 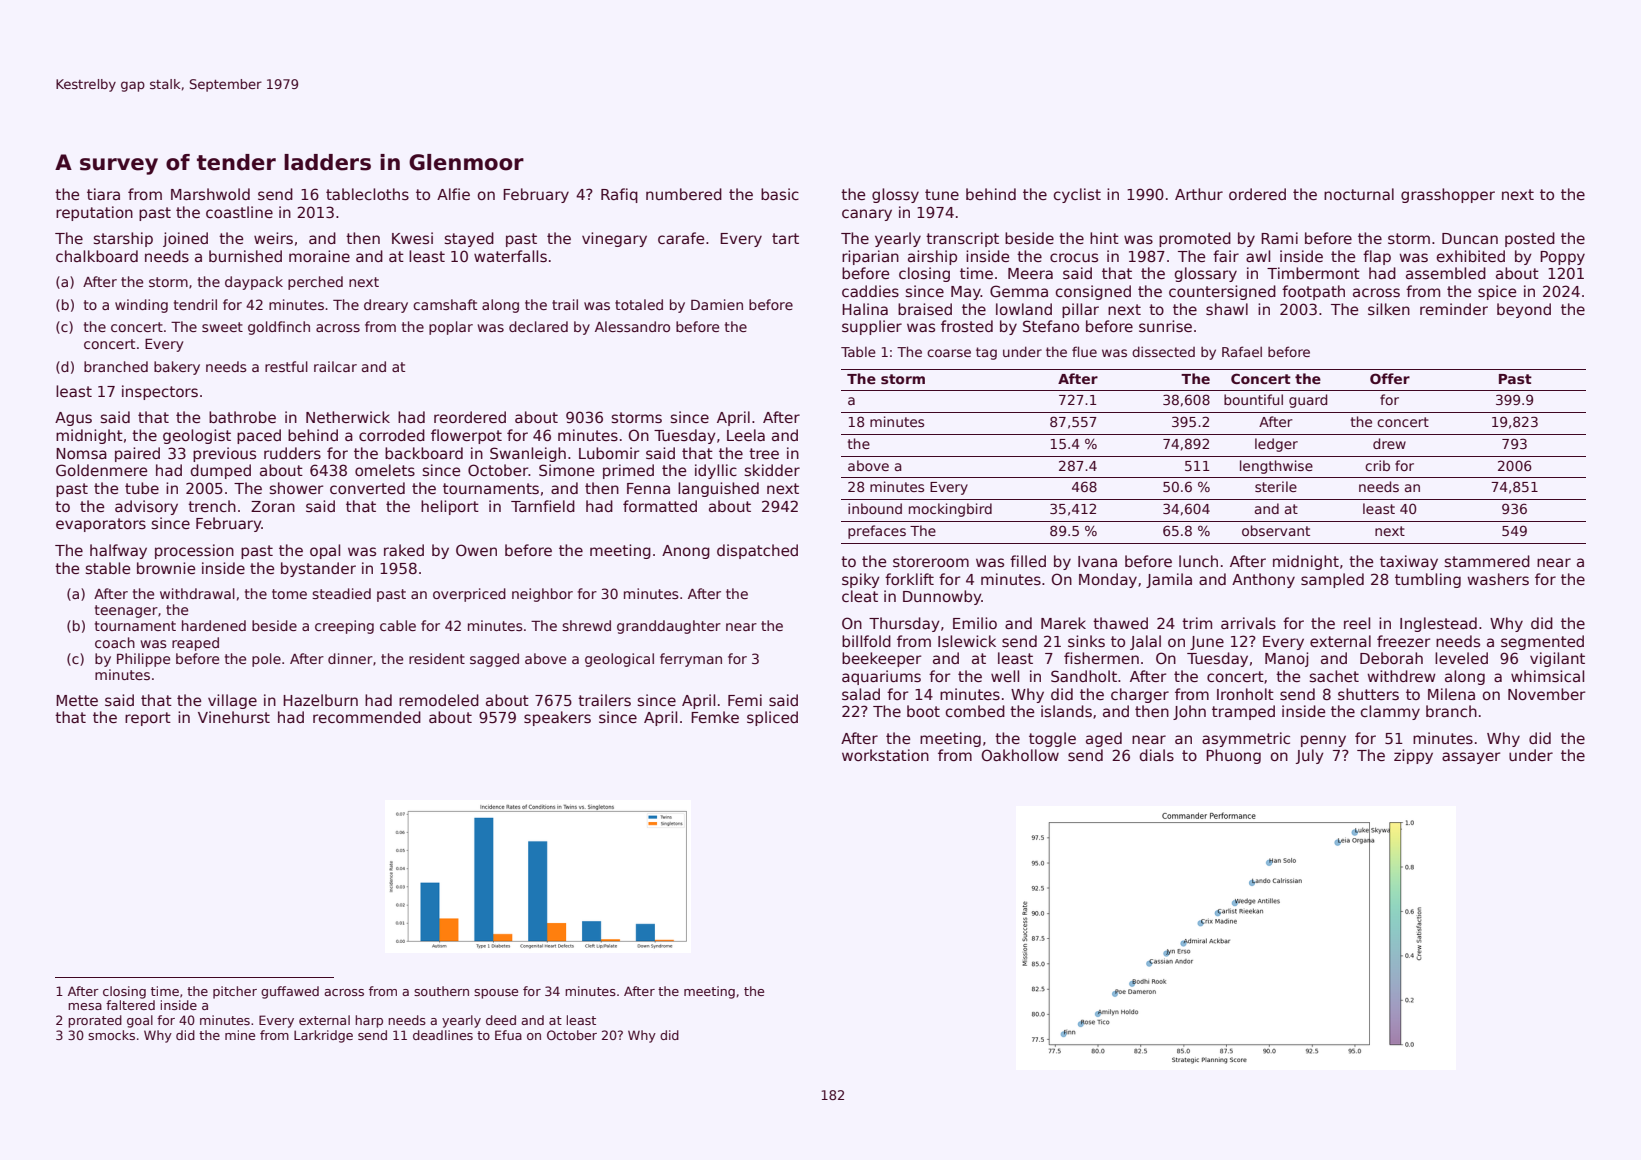 I want to click on sampled, so click(x=1332, y=580).
